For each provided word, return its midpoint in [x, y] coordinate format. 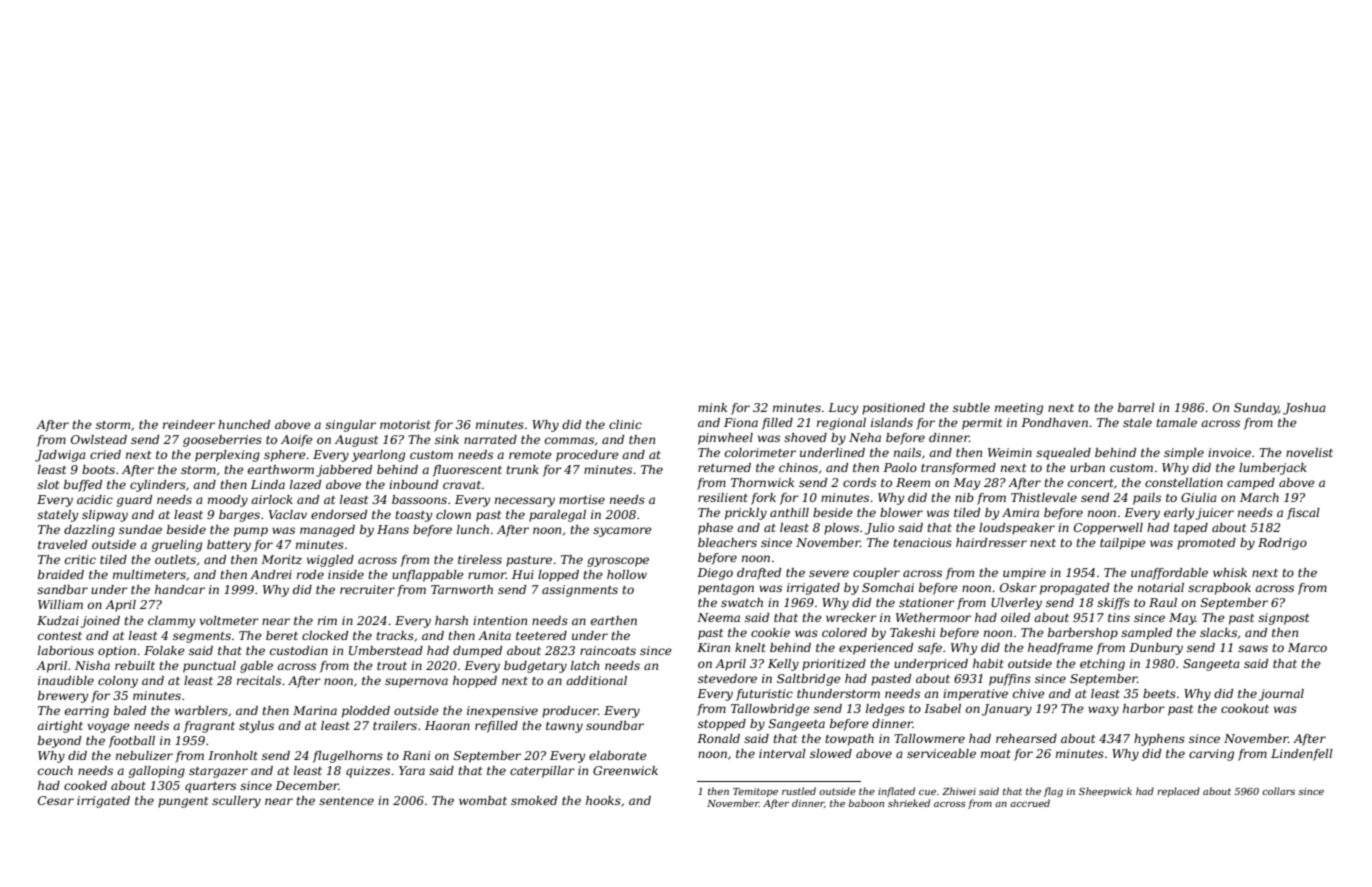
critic [80, 559]
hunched [244, 424]
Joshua [1304, 409]
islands [892, 422]
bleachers [727, 542]
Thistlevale [1044, 497]
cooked [85, 785]
